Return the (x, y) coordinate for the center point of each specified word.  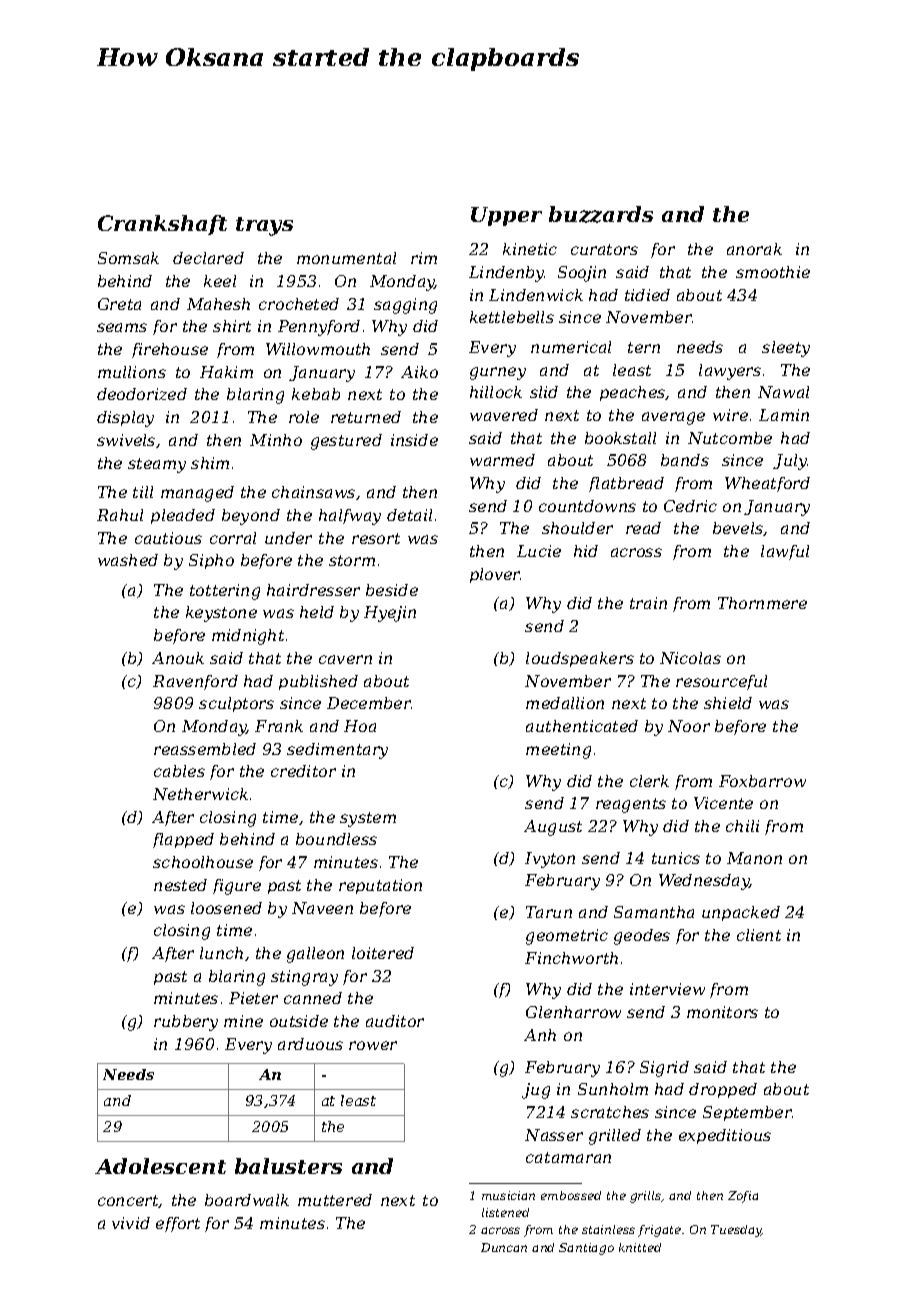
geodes (642, 937)
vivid (131, 1223)
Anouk (178, 658)
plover (495, 575)
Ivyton (550, 860)
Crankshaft (162, 225)
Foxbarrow (762, 781)
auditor (395, 1021)
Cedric (690, 506)
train (648, 603)
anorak (754, 249)
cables (179, 771)
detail (409, 515)
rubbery (186, 1023)
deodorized (142, 394)
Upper (506, 216)
